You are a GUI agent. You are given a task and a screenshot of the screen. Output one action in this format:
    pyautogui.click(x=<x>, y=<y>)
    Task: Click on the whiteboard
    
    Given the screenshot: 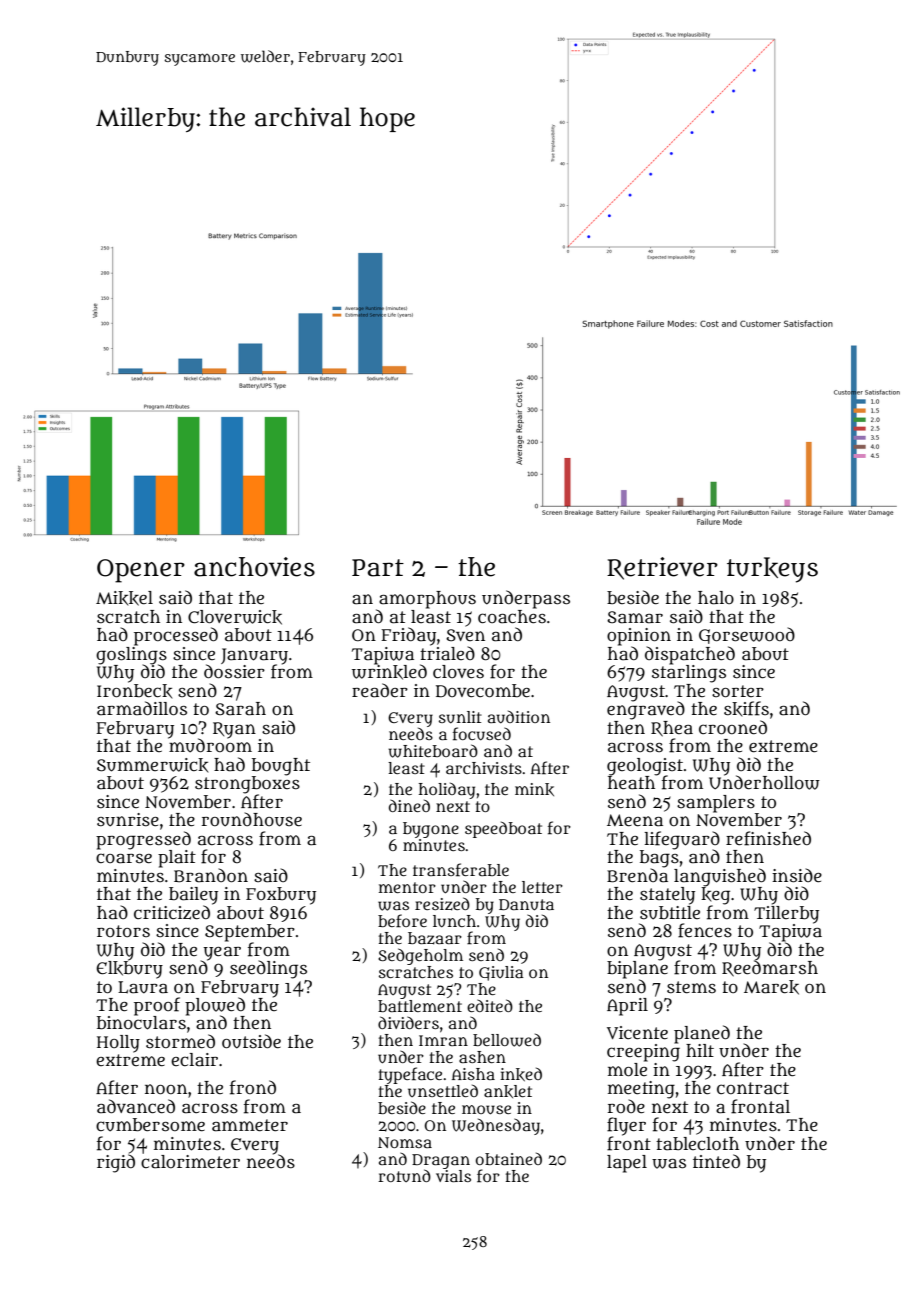 What is the action you would take?
    pyautogui.click(x=433, y=751)
